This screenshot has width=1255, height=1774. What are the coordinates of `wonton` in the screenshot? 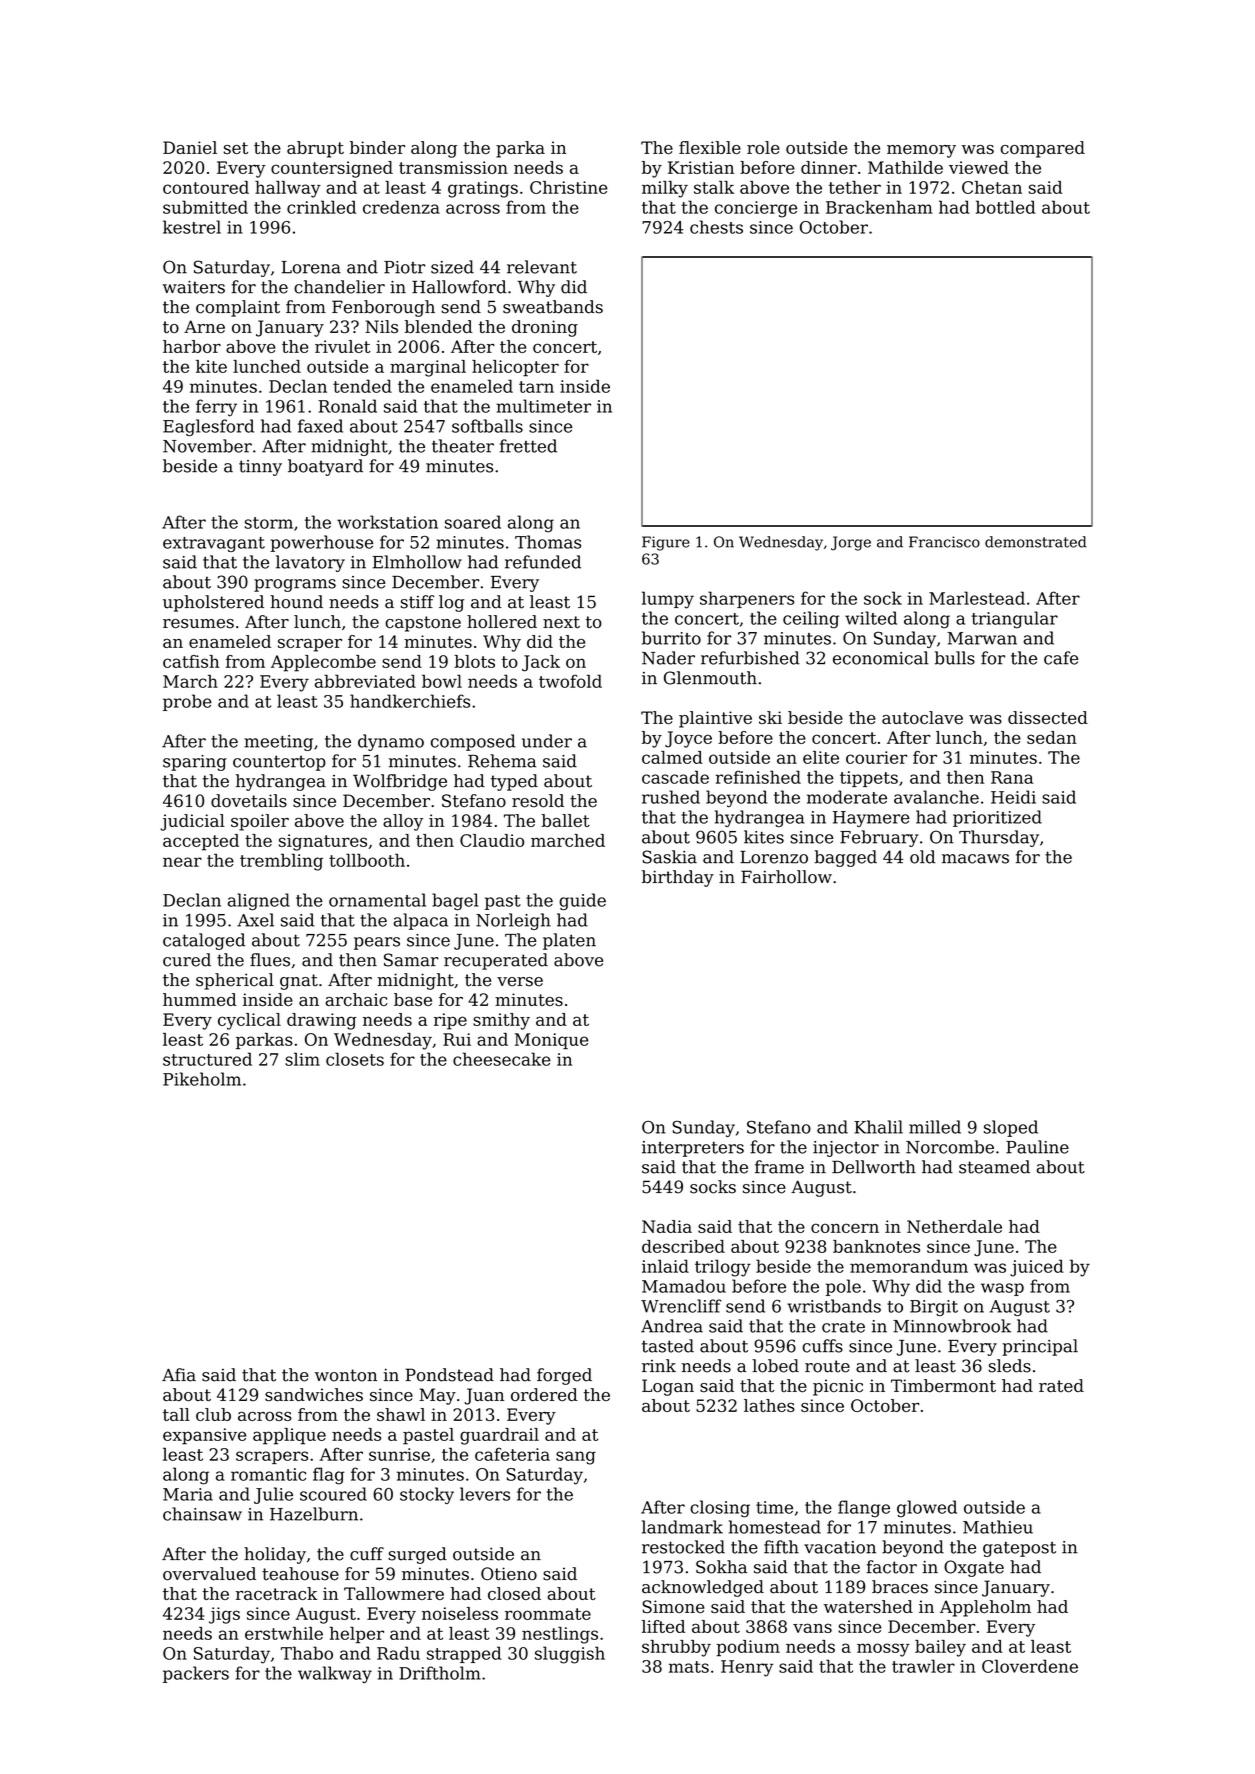 It's located at (346, 1375).
